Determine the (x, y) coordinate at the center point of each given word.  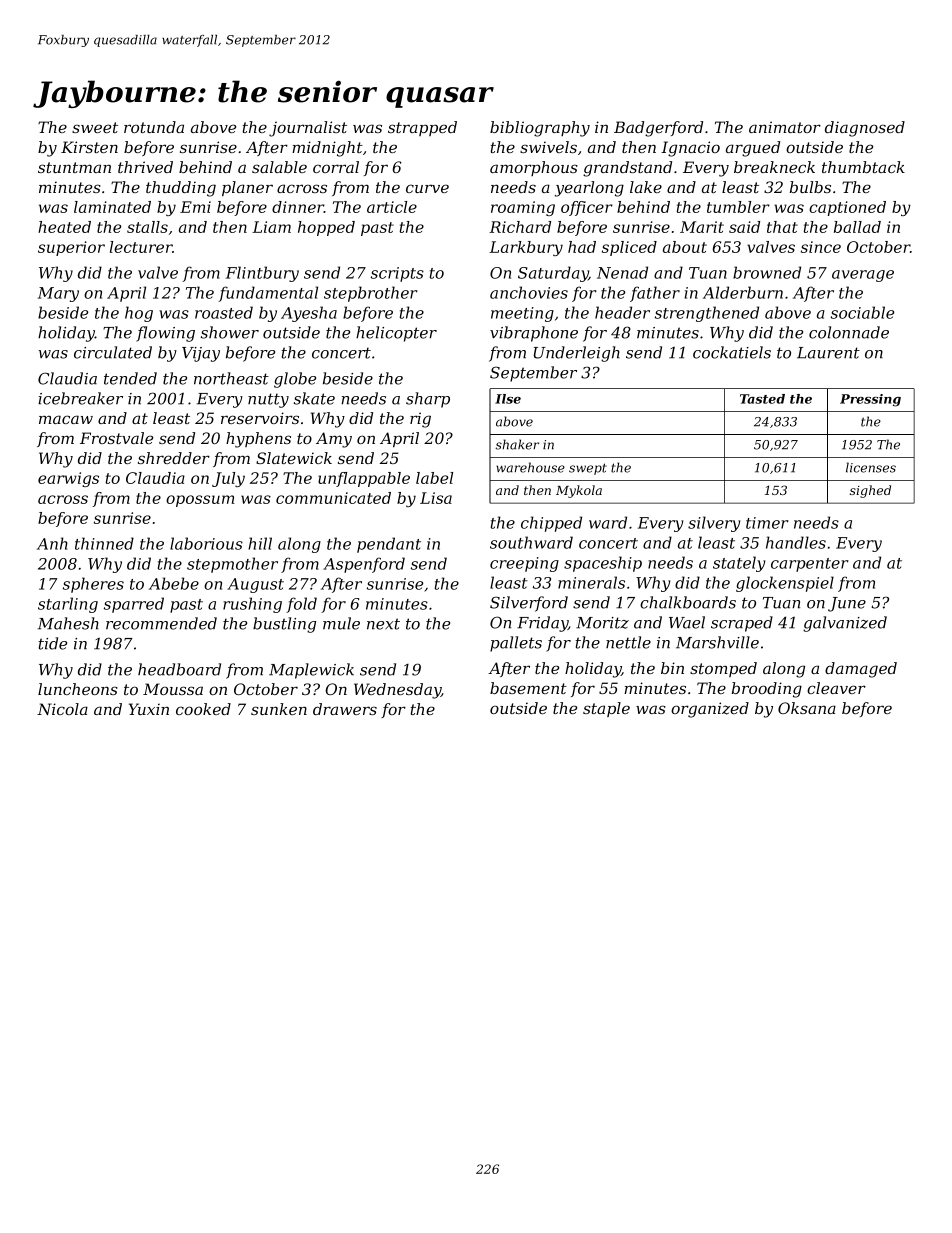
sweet (95, 127)
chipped (551, 524)
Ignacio (690, 149)
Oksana (807, 708)
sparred (134, 605)
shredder (174, 458)
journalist (308, 129)
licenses (871, 467)
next (383, 624)
